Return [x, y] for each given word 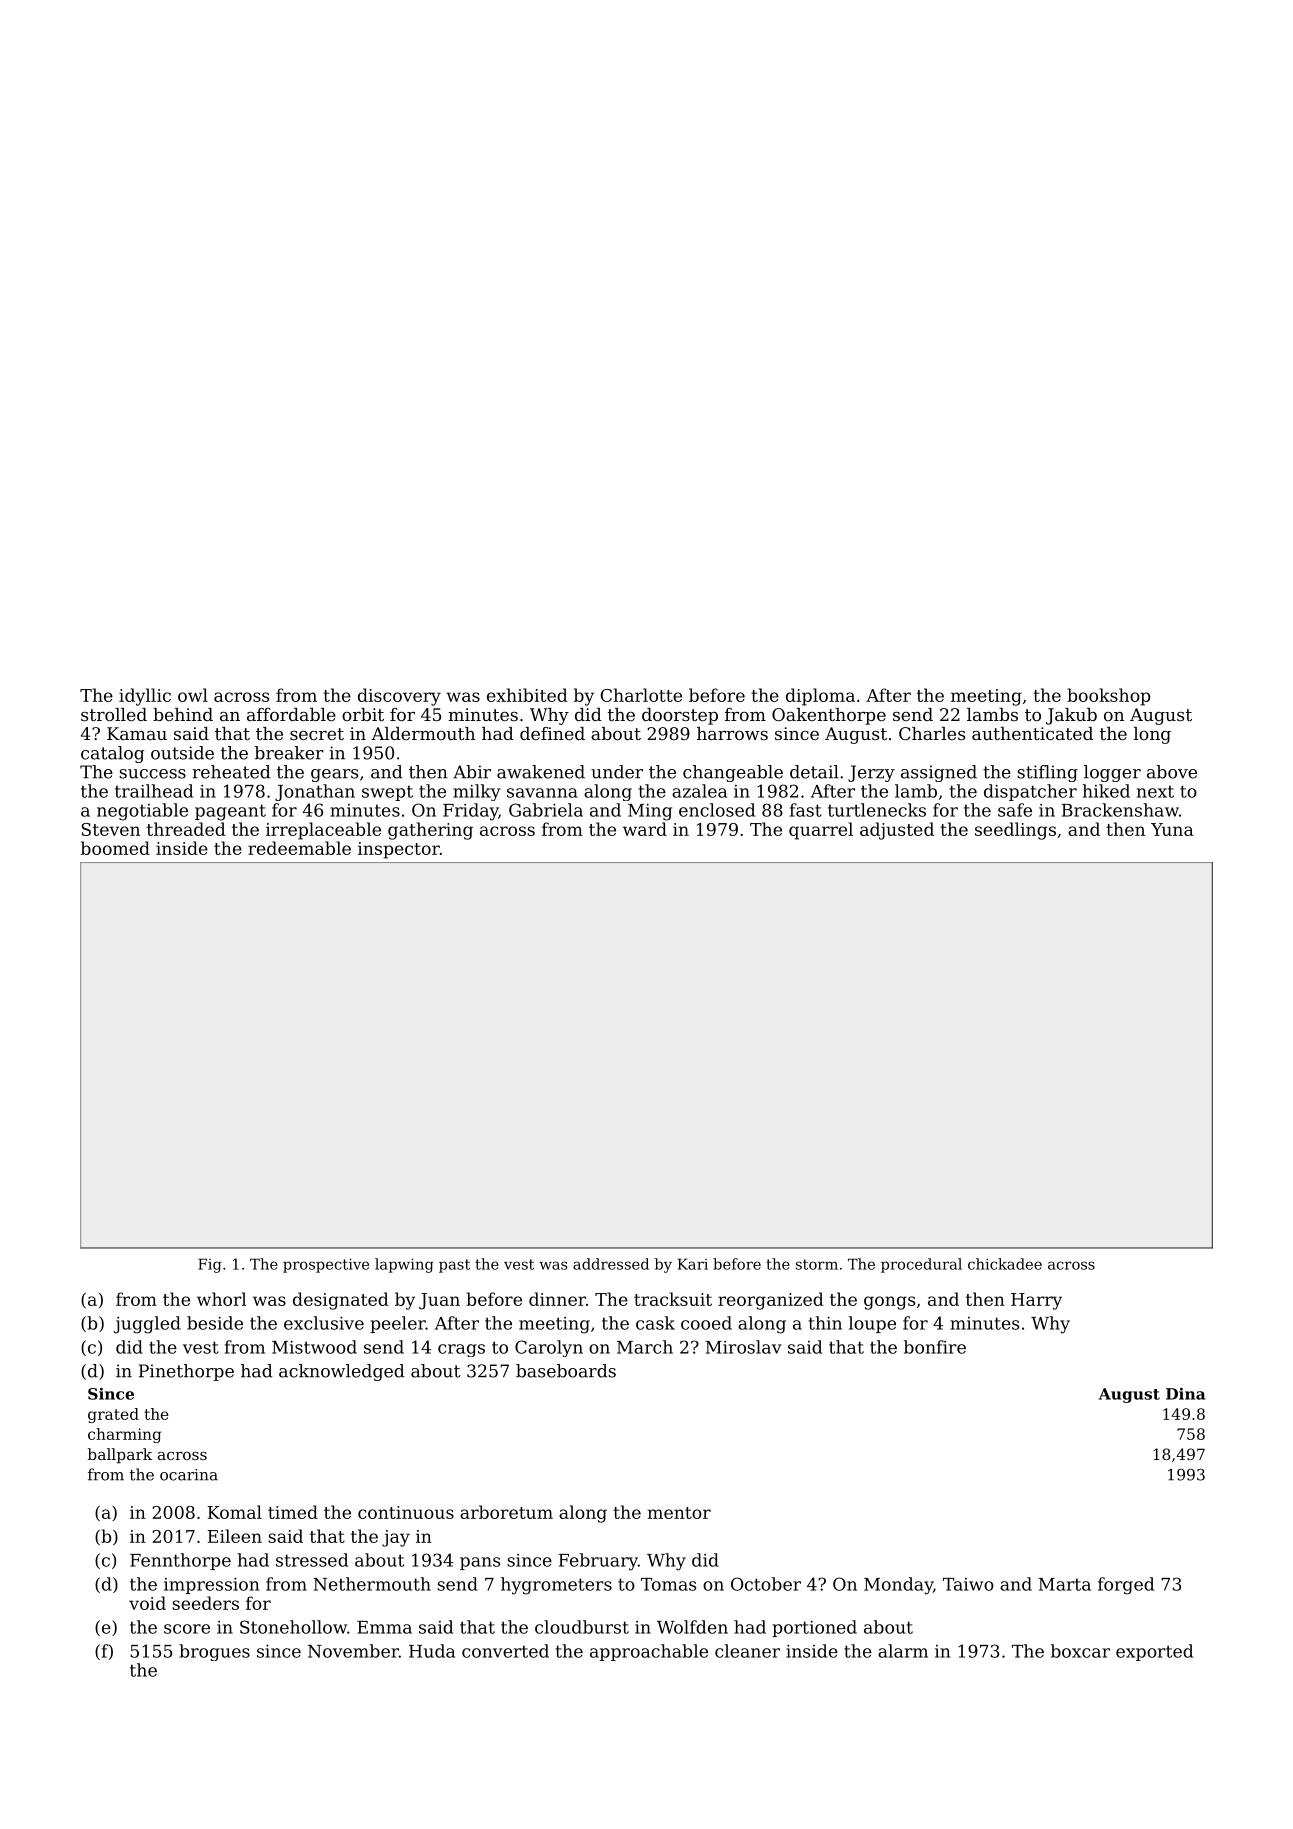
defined [552, 733]
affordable [291, 714]
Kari [693, 1264]
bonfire [935, 1347]
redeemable [299, 848]
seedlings [1015, 831]
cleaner [747, 1651]
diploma [820, 697]
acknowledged [341, 1372]
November [353, 1651]
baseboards [566, 1371]
